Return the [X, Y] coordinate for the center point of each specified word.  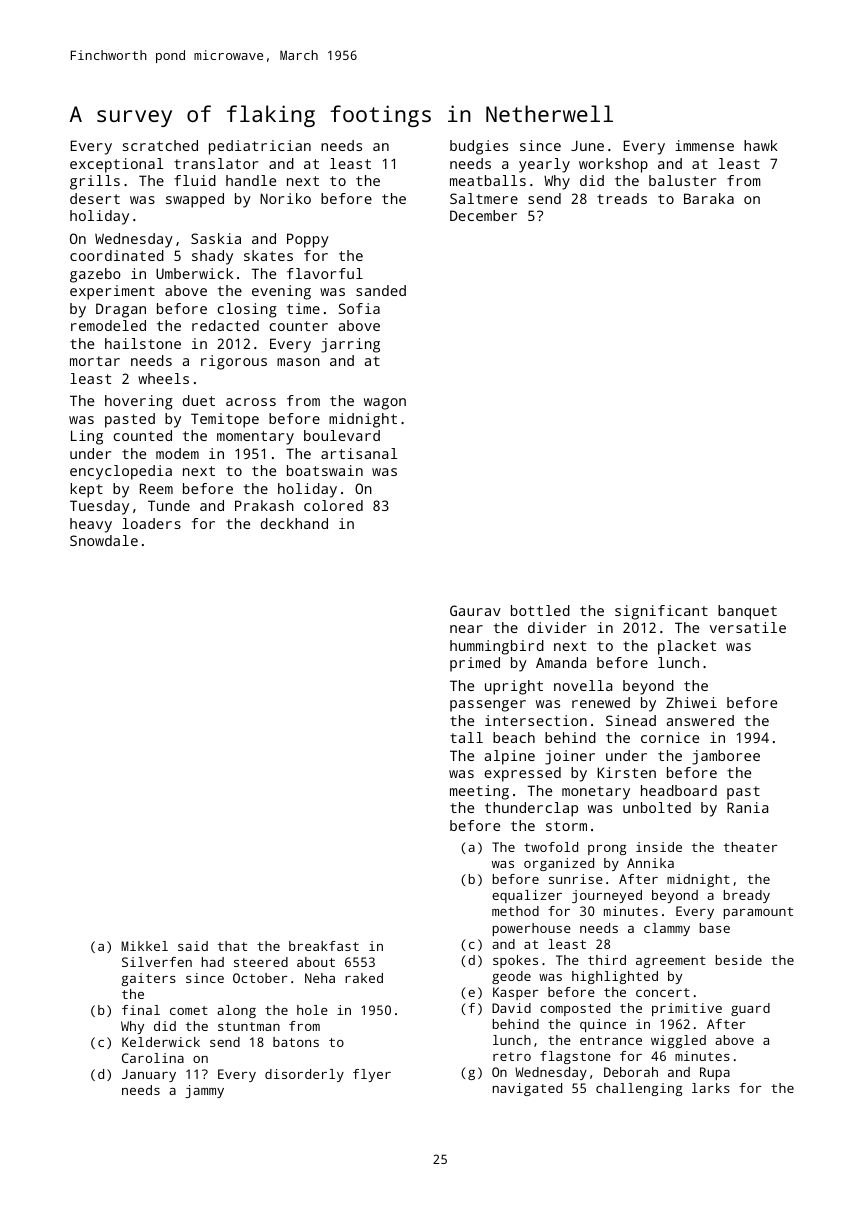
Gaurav [475, 610]
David [511, 1008]
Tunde [169, 505]
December [483, 215]
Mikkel [144, 946]
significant [661, 612]
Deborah [631, 1072]
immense [704, 145]
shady [212, 257]
